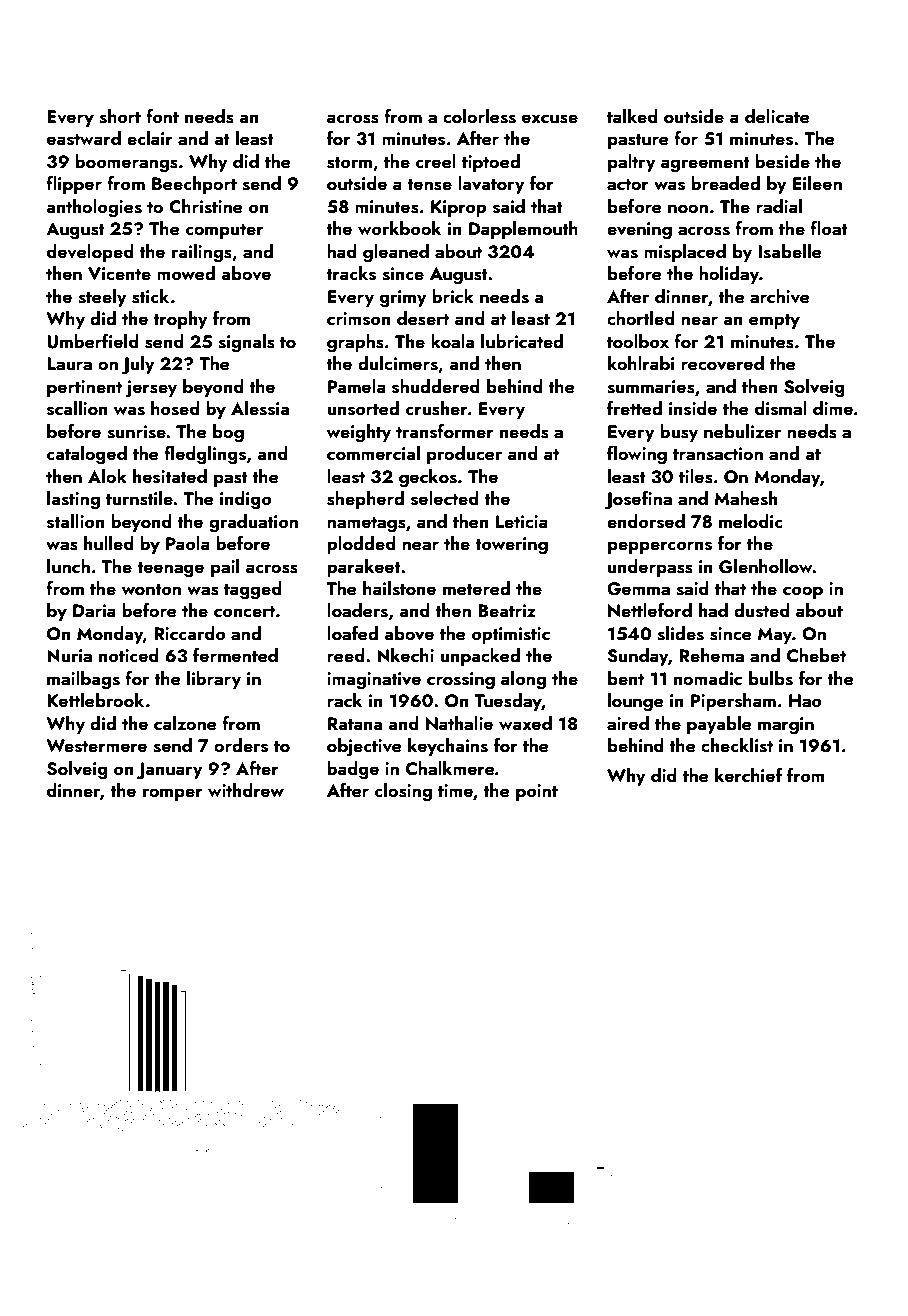 This image has width=908, height=1316. Describe the element at coordinates (190, 633) in the image. I see `Riccardo` at that location.
